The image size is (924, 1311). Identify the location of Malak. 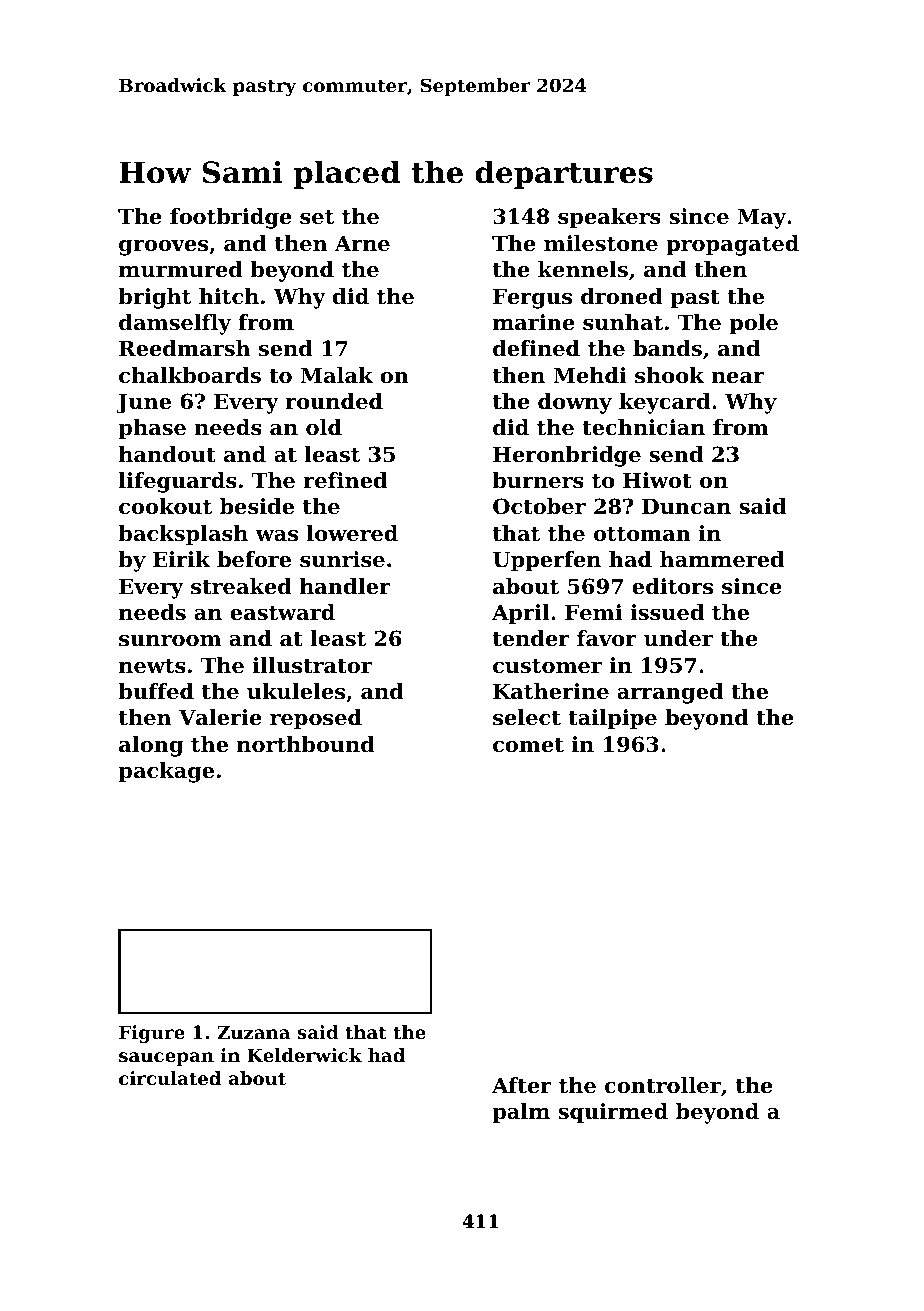
(336, 375).
